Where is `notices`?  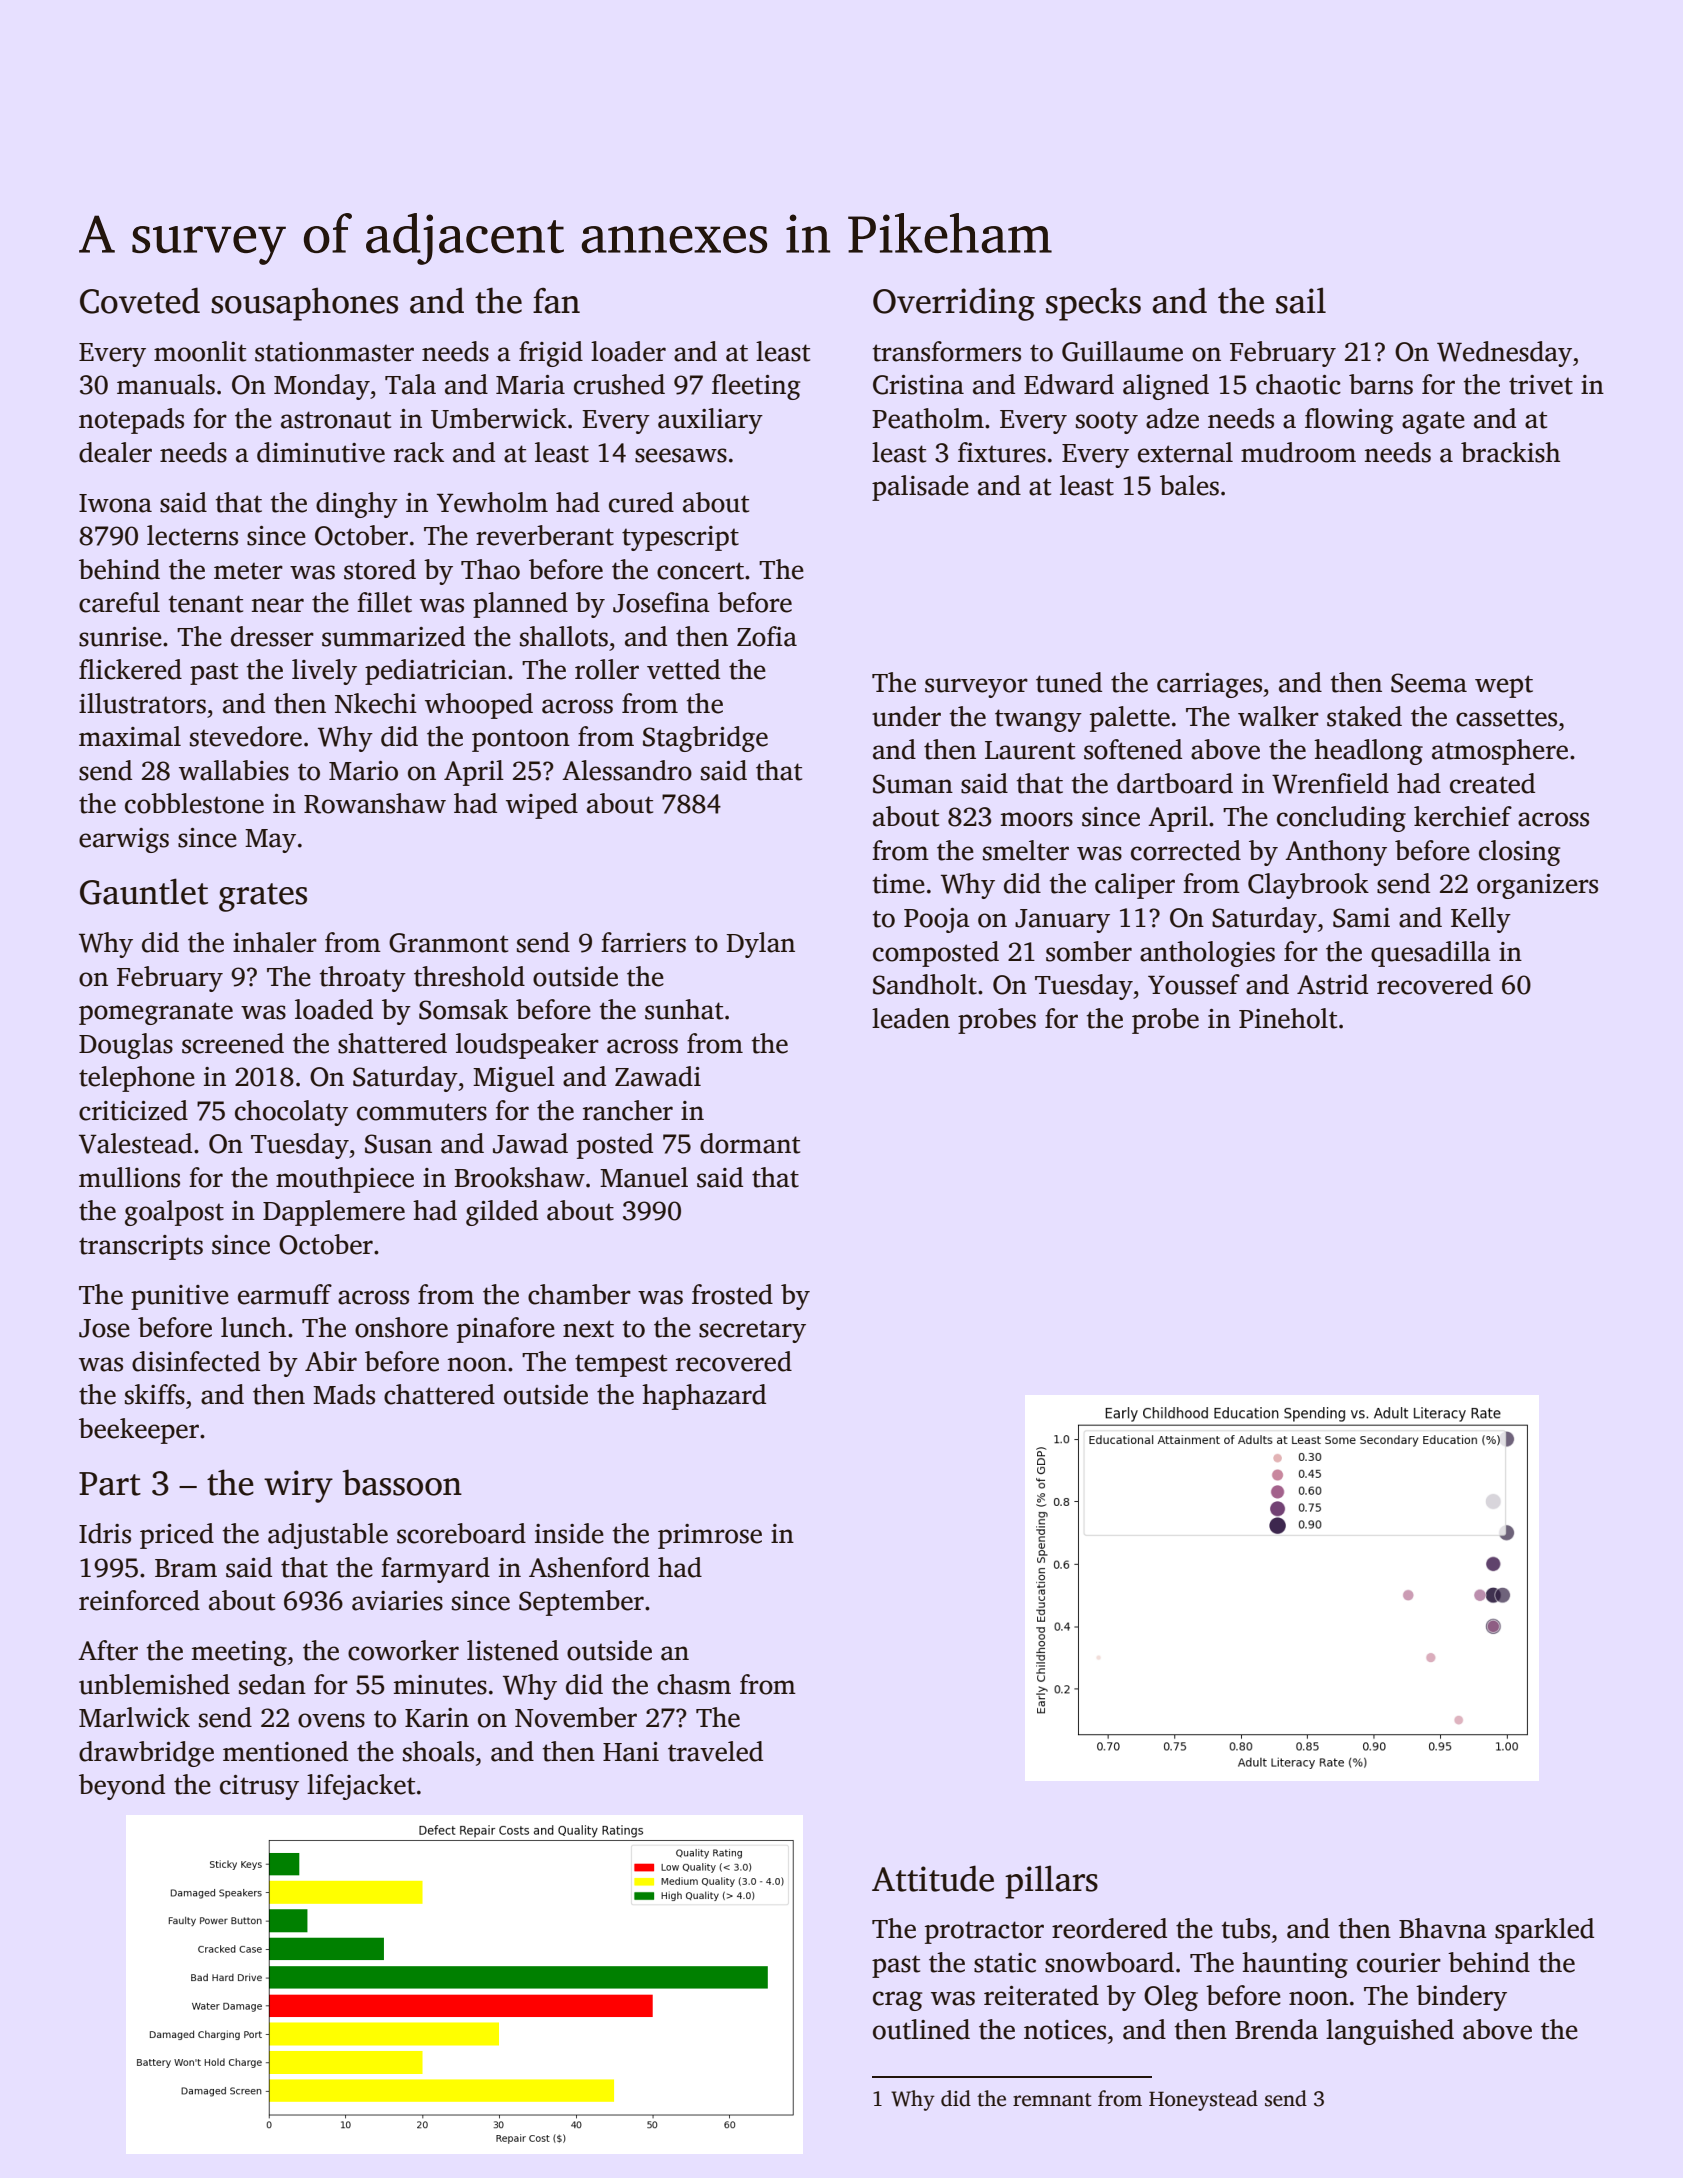
notices is located at coordinates (1065, 2030).
